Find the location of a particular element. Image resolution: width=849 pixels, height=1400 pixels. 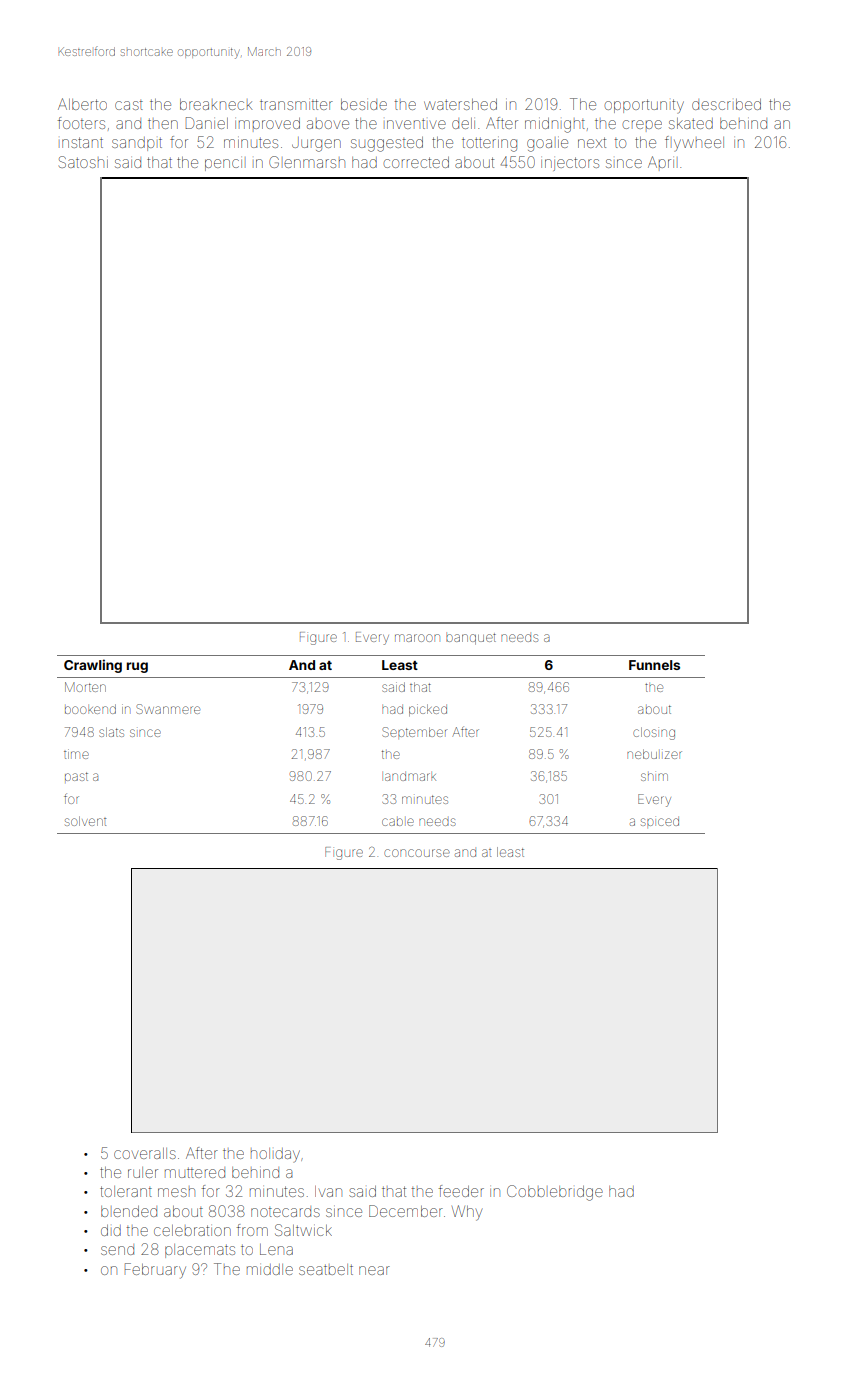

solvent is located at coordinates (85, 821).
